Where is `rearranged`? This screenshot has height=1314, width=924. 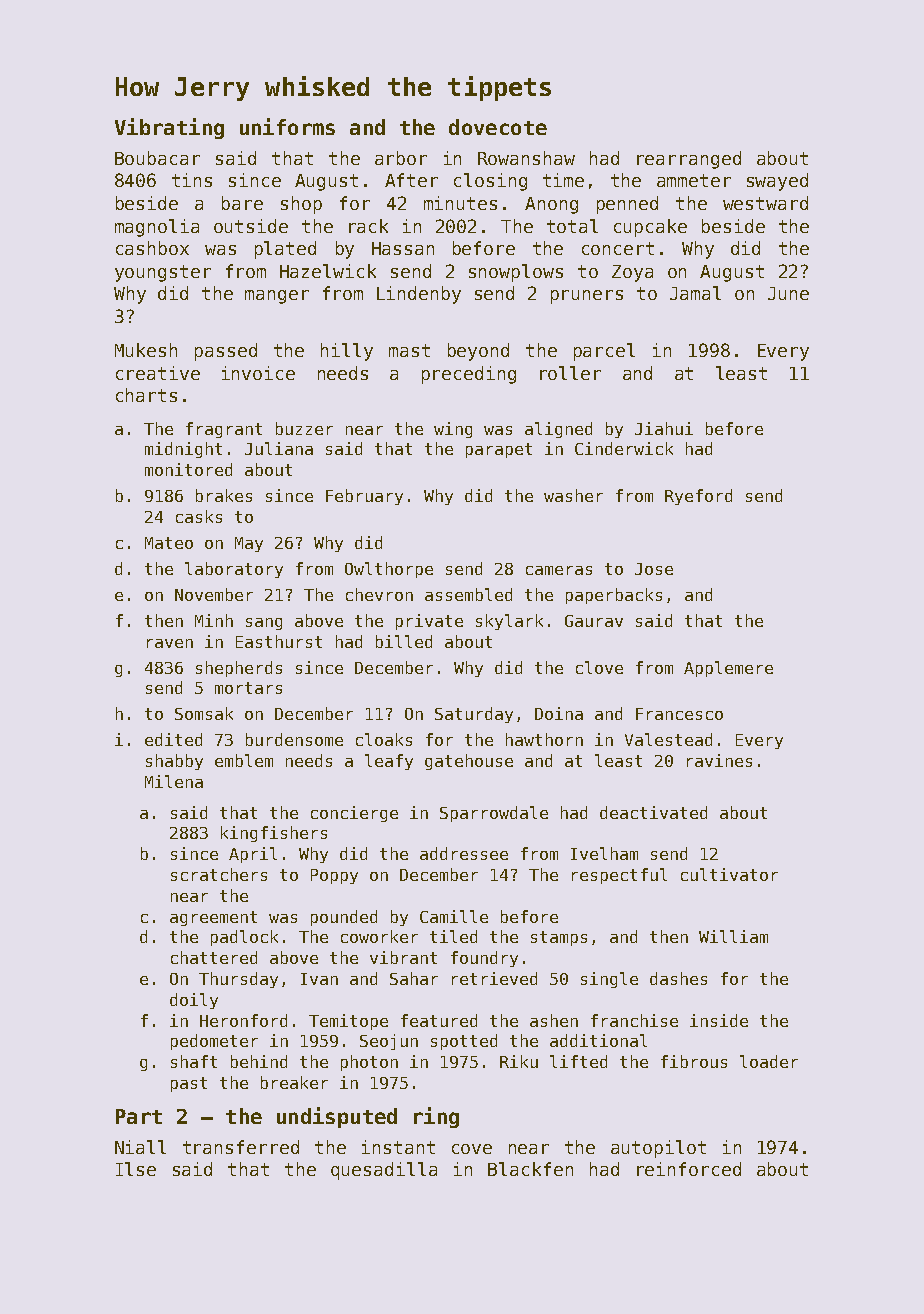 rearranged is located at coordinates (689, 160).
